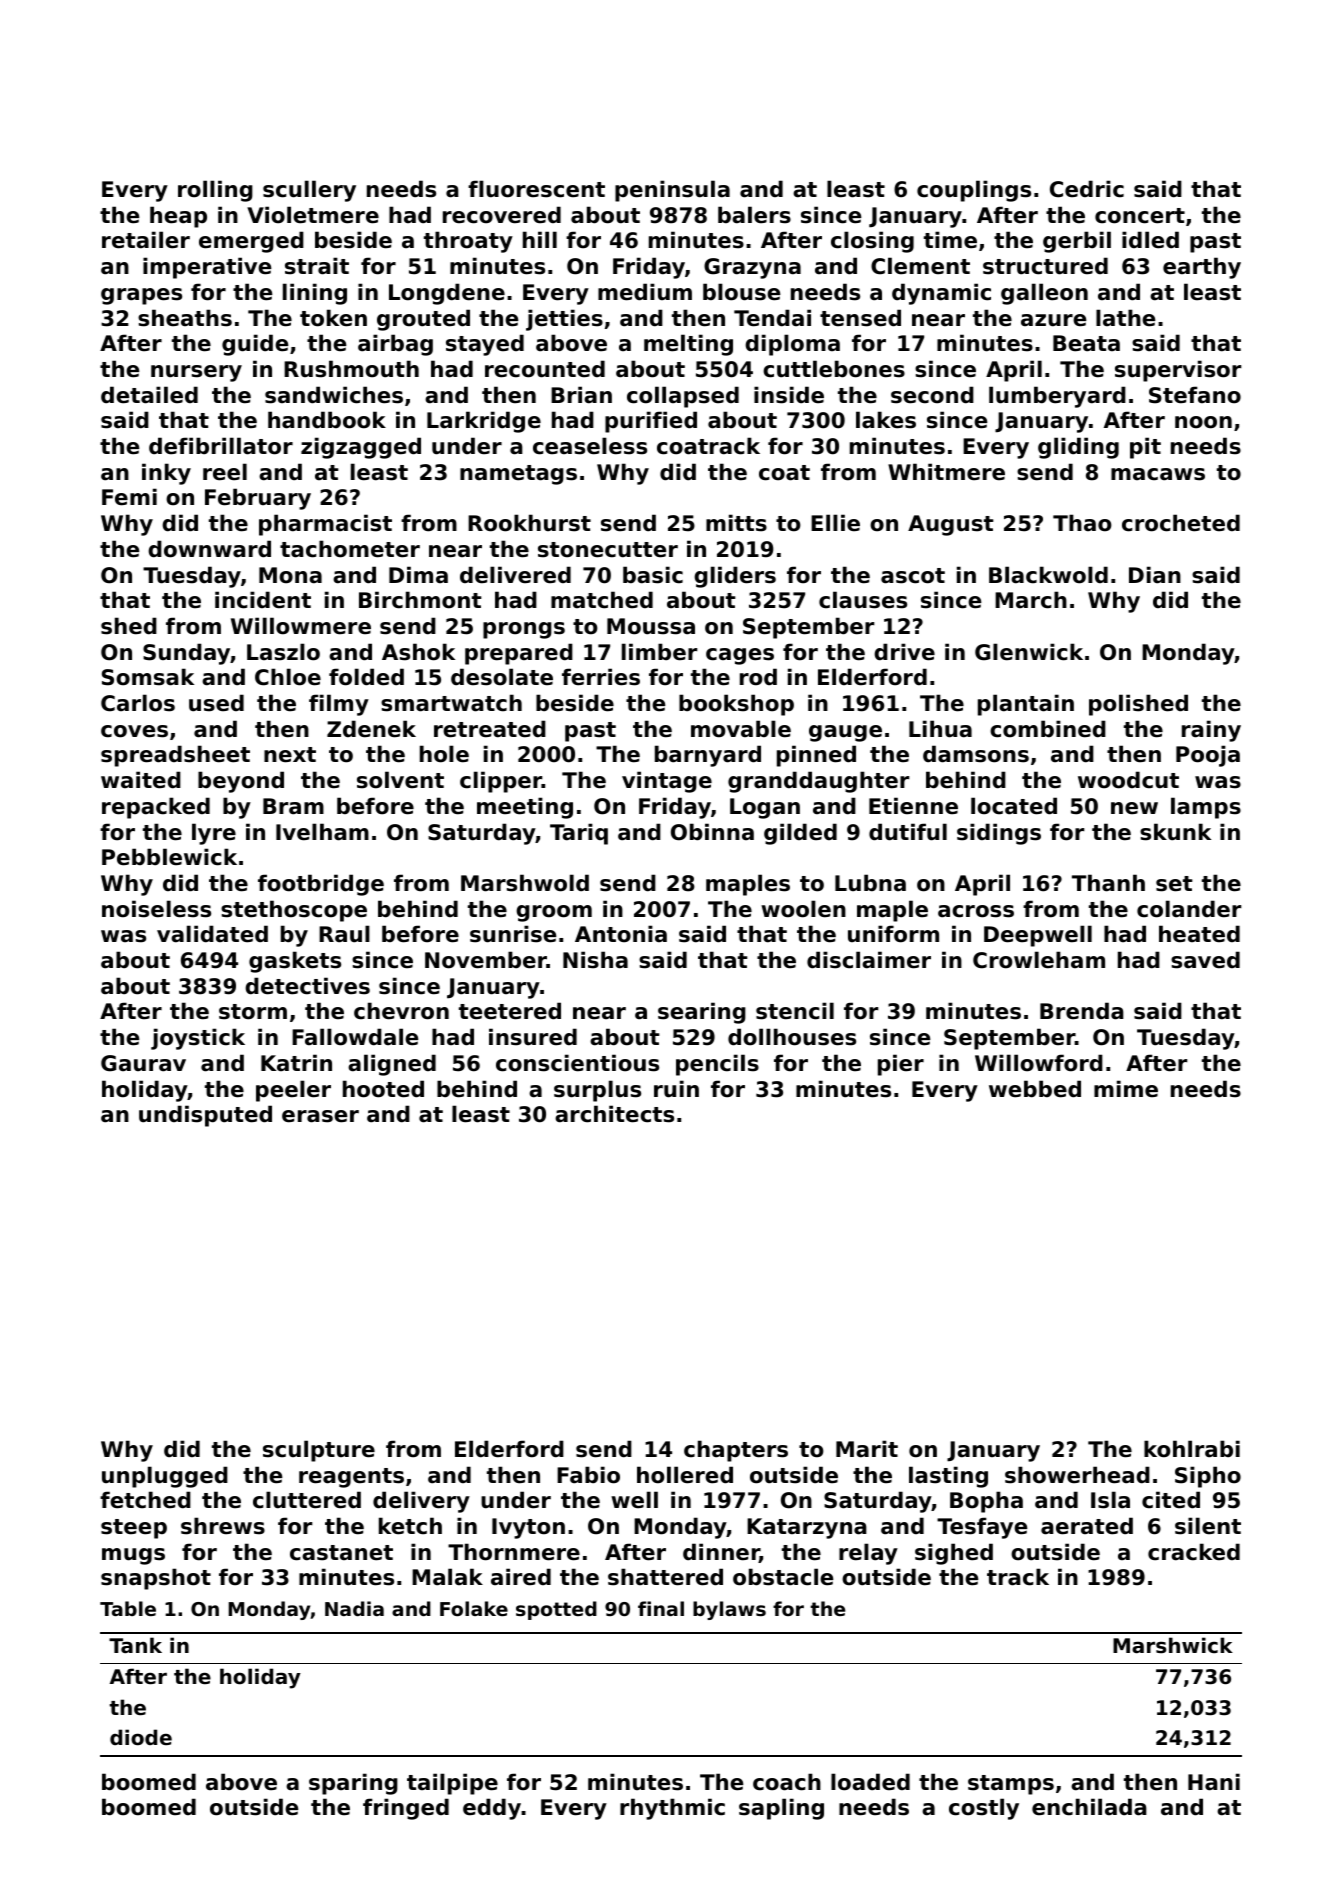 This screenshot has width=1342, height=1898. What do you see at coordinates (974, 191) in the screenshot?
I see `couplings` at bounding box center [974, 191].
